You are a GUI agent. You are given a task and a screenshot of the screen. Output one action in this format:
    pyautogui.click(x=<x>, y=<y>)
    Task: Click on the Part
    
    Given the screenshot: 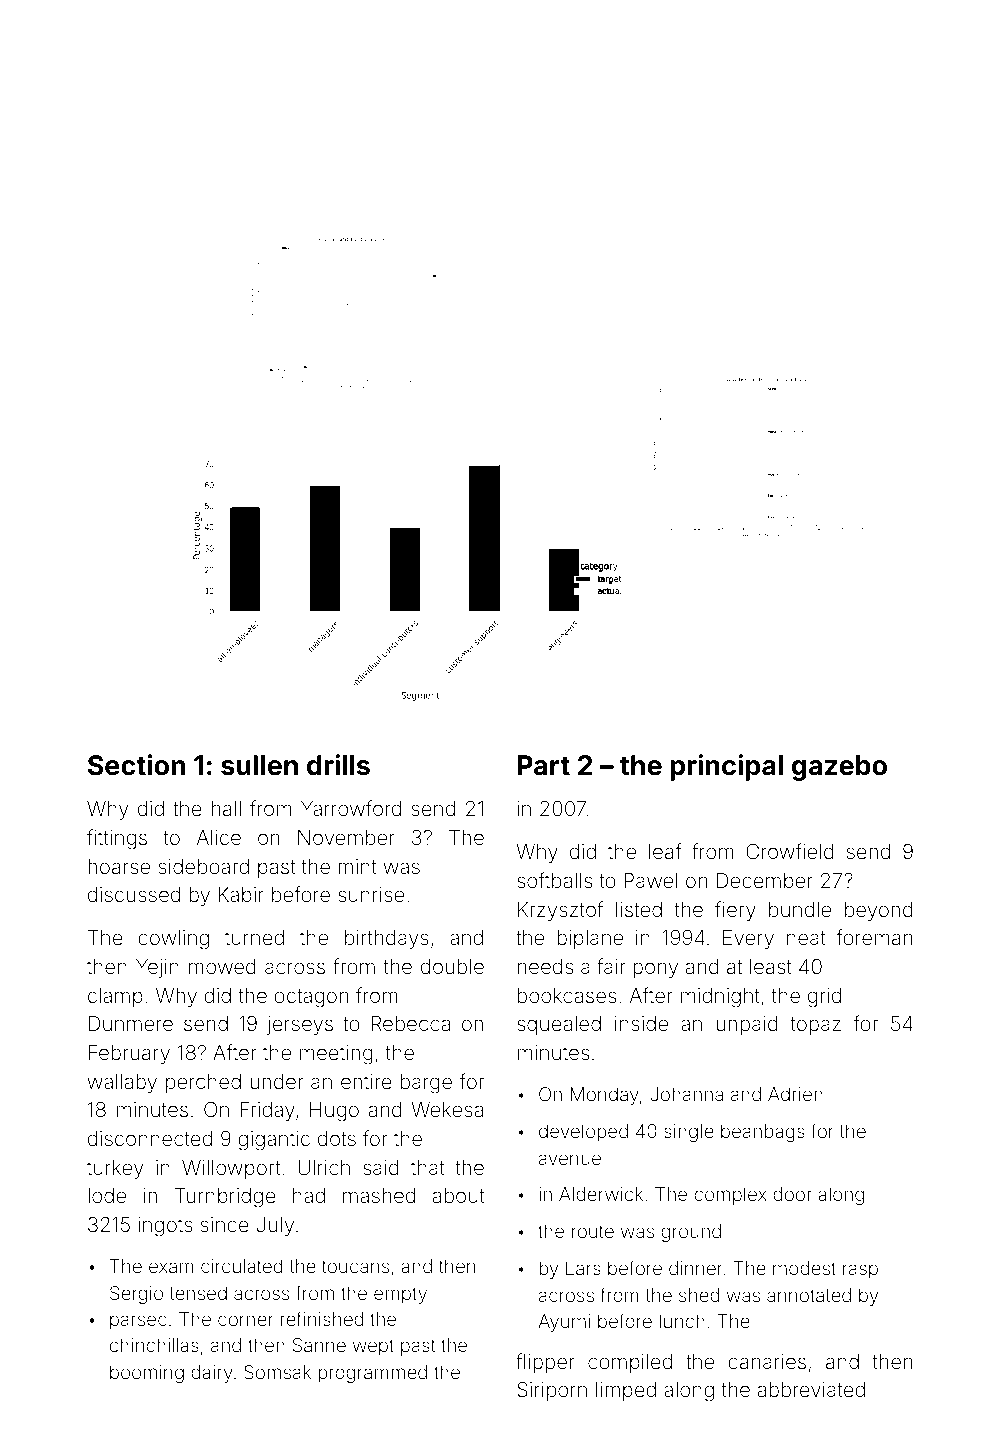 What is the action you would take?
    pyautogui.click(x=544, y=765)
